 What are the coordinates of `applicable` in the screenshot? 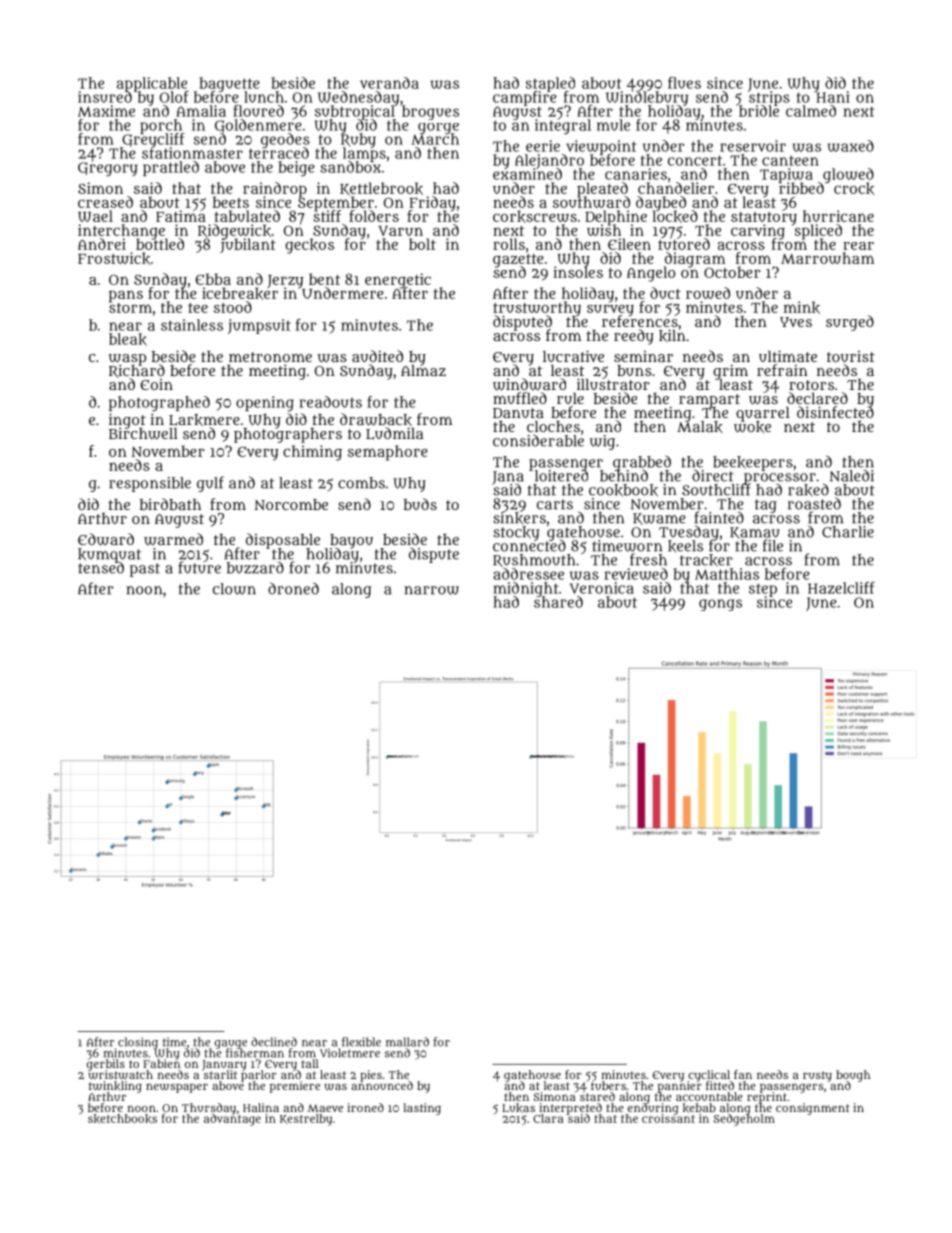 It's located at (152, 84).
